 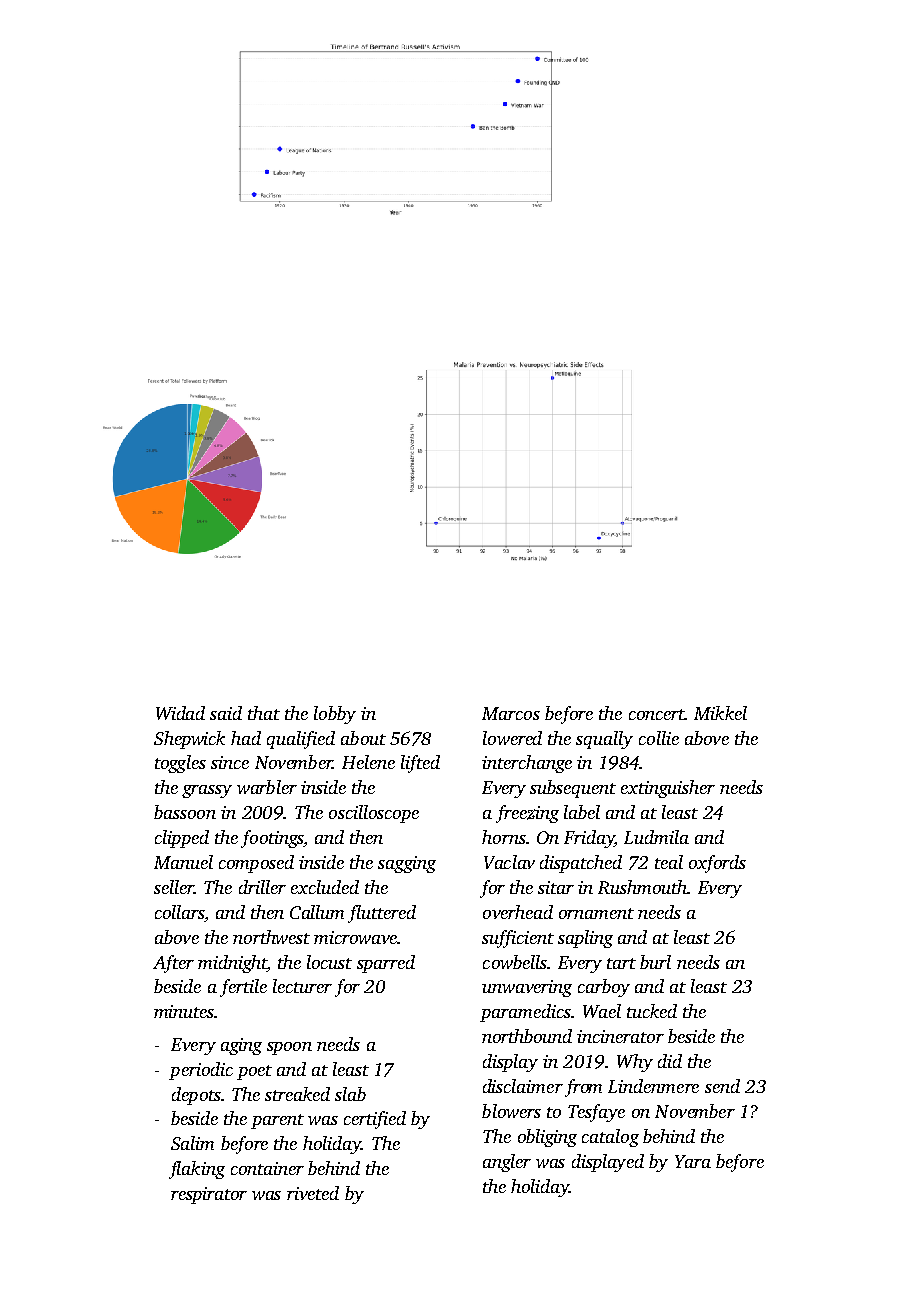 What do you see at coordinates (209, 1195) in the screenshot?
I see `respirator` at bounding box center [209, 1195].
